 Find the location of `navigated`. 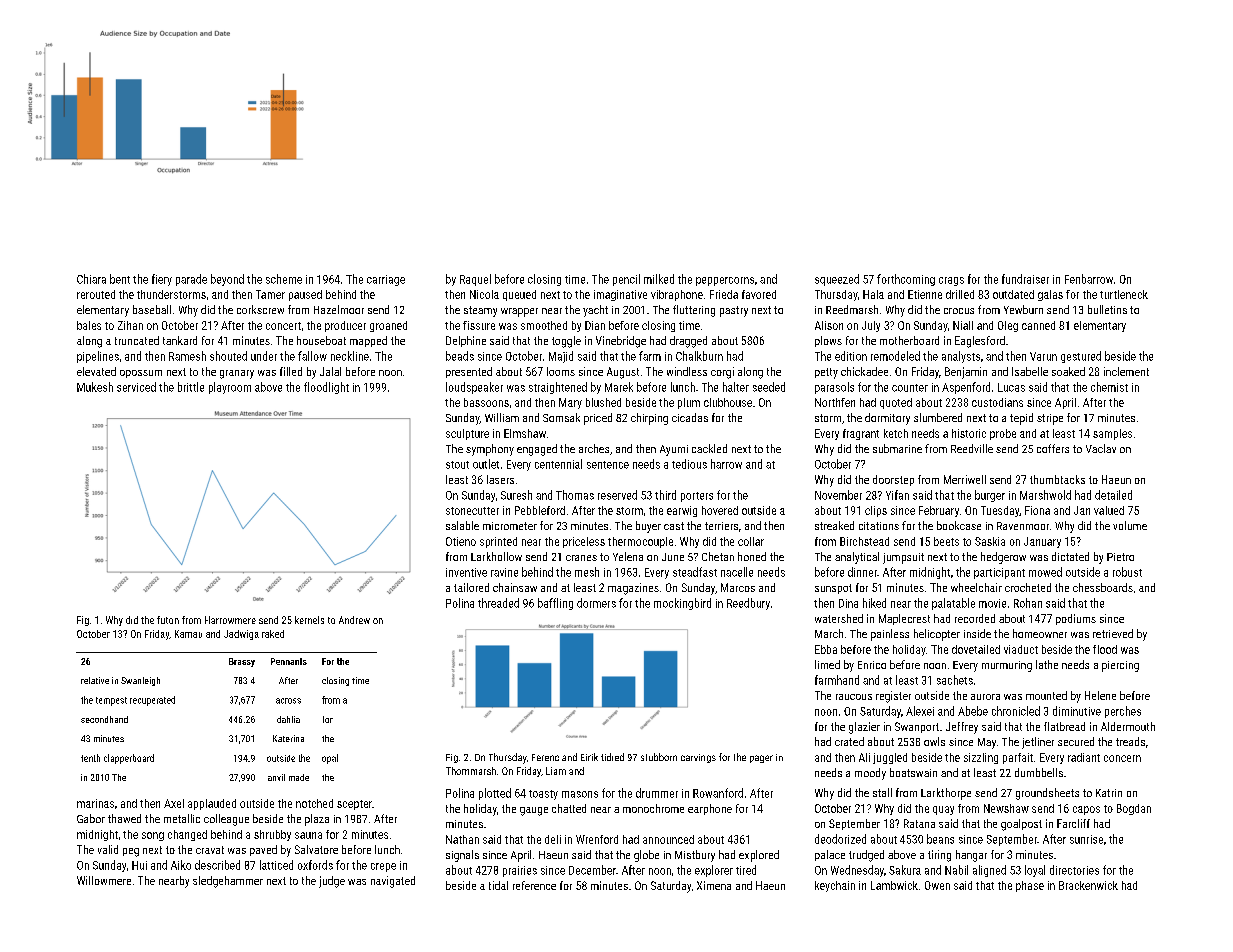

navigated is located at coordinates (393, 882).
